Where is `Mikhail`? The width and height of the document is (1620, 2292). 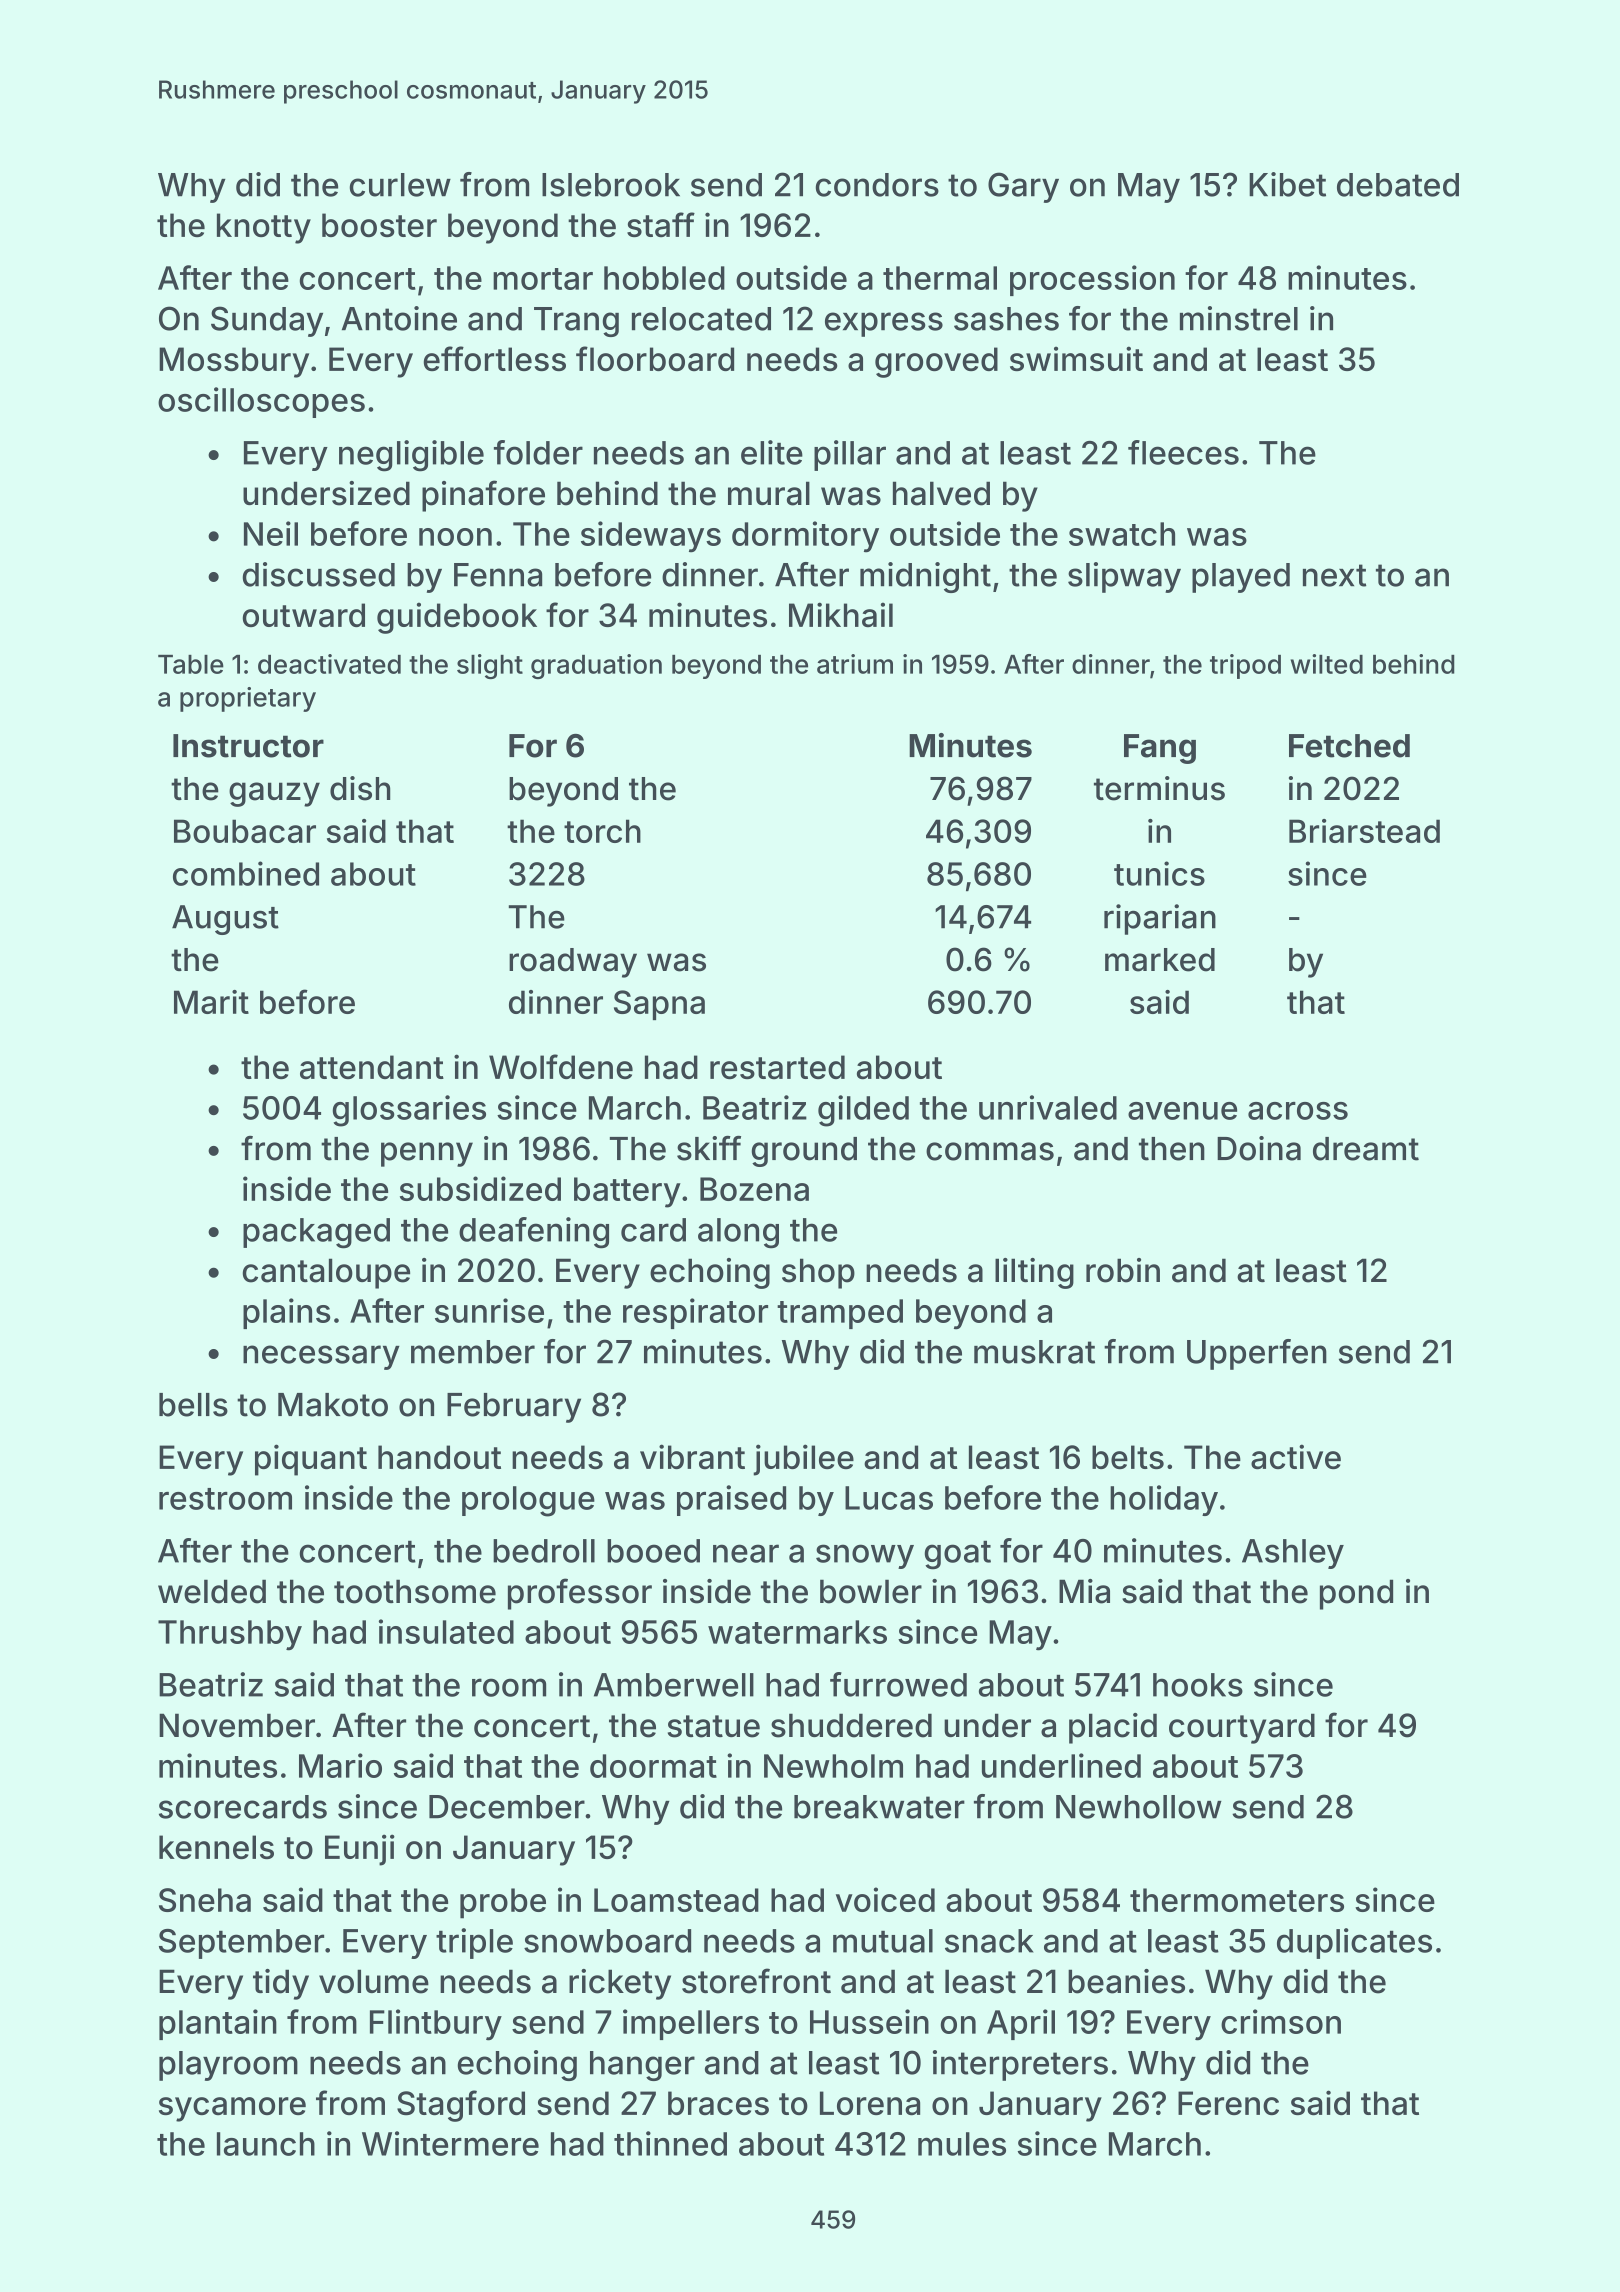 Mikhail is located at coordinates (841, 614).
